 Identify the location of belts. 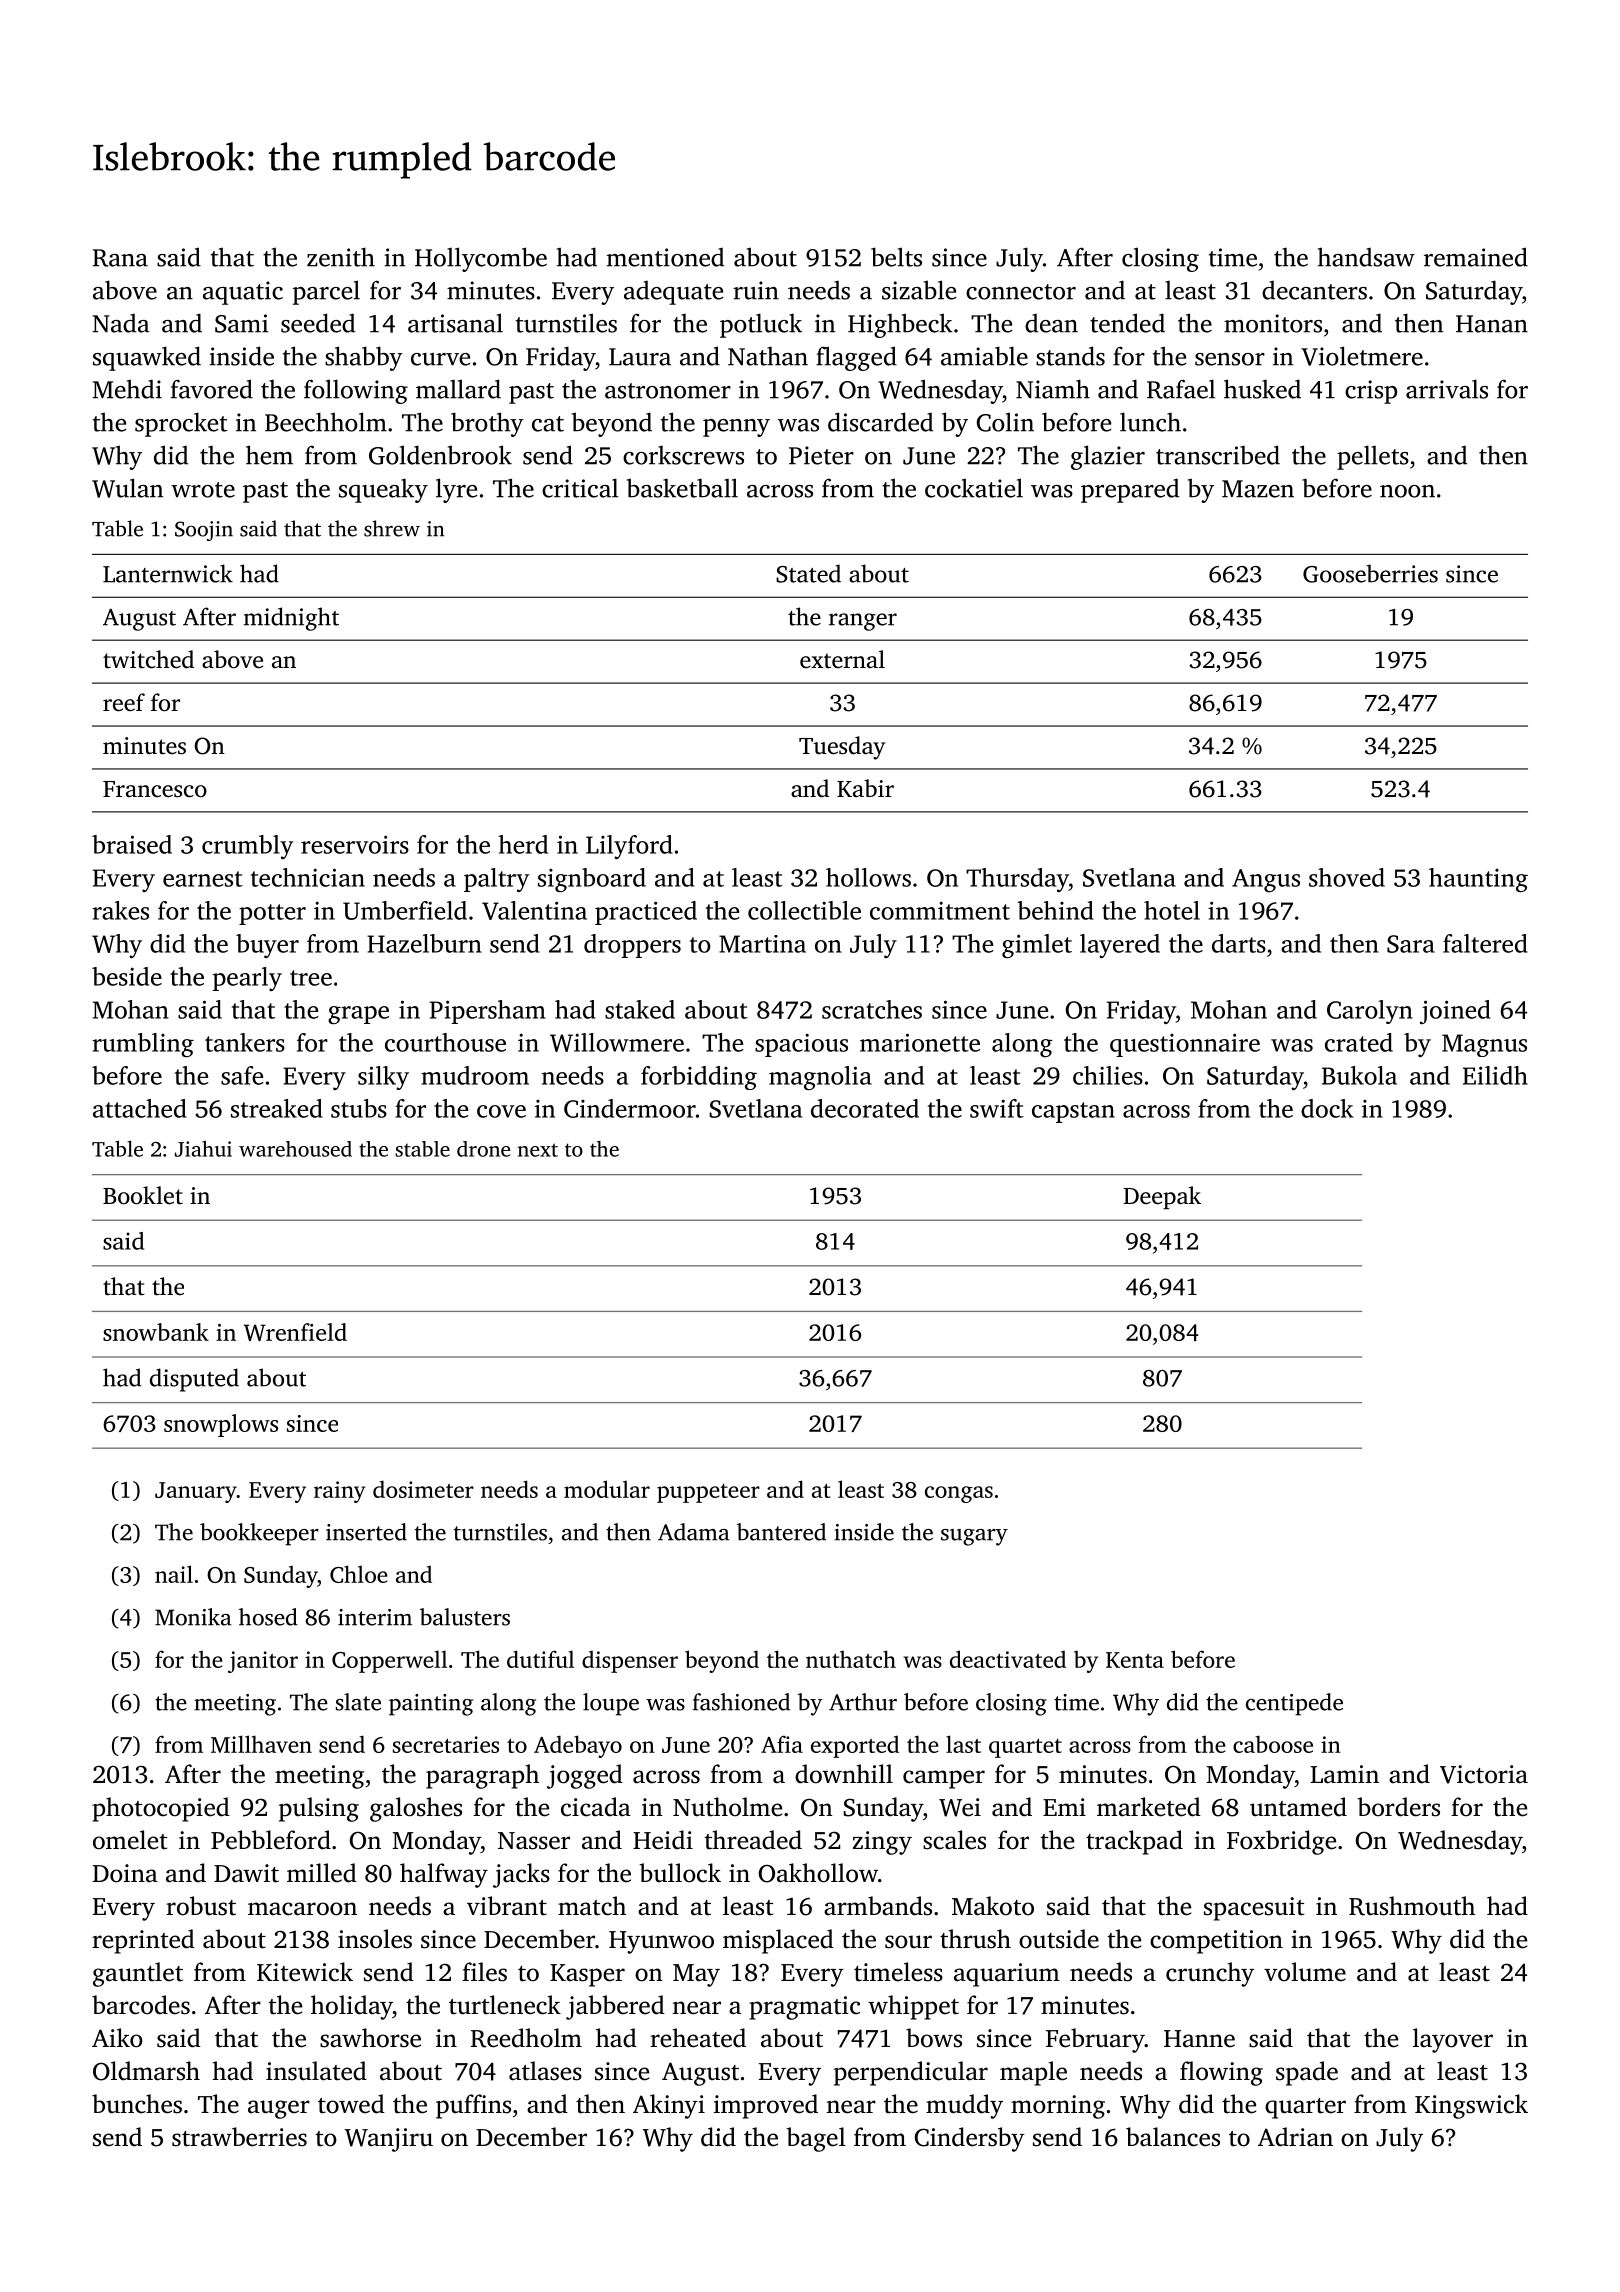
(896, 257).
